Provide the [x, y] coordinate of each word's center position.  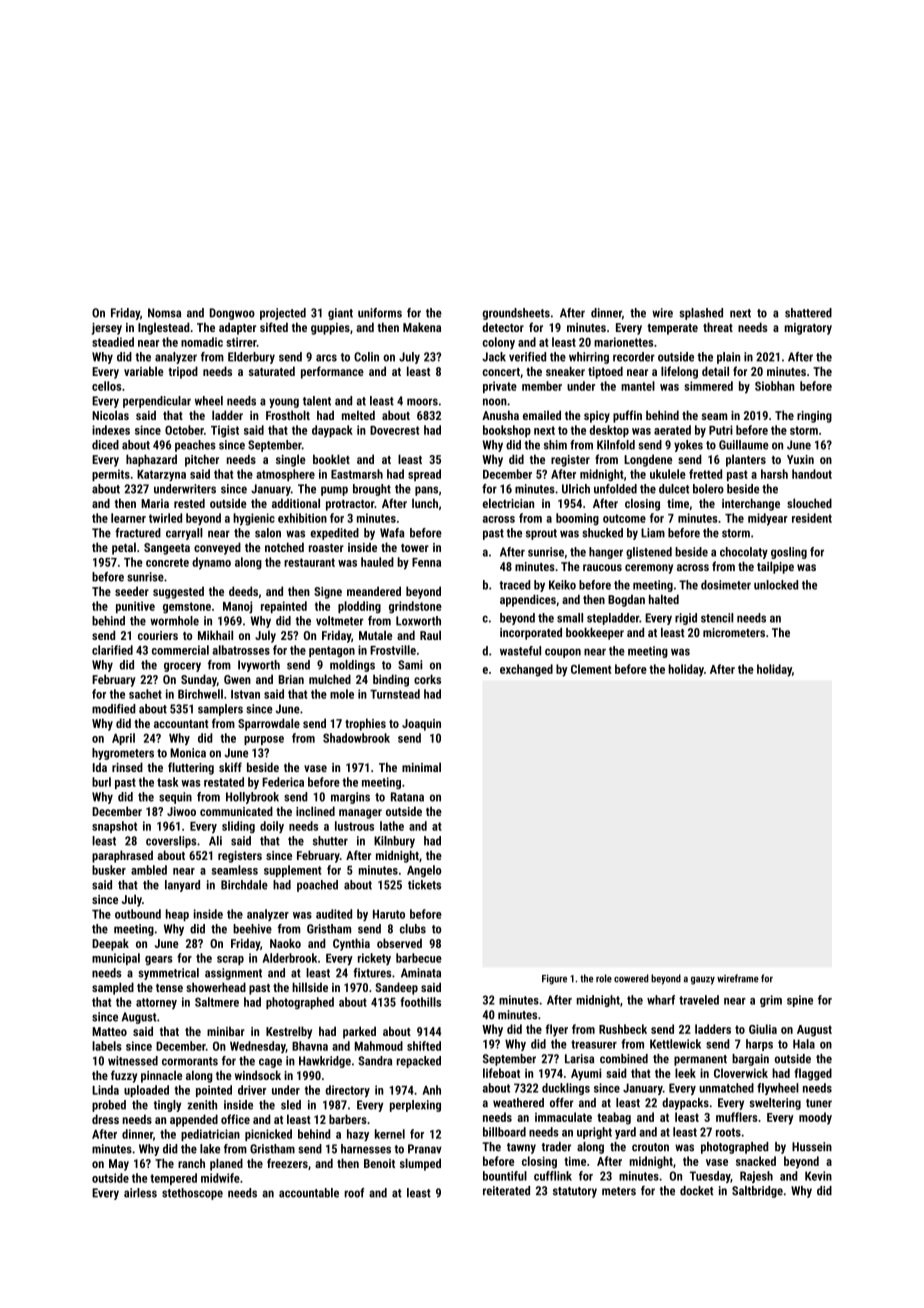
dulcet [674, 489]
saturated [272, 371]
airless [140, 1193]
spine [800, 1001]
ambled [149, 870]
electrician [508, 503]
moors [422, 402]
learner [128, 518]
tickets [424, 885]
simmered [708, 386]
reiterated [506, 1191]
